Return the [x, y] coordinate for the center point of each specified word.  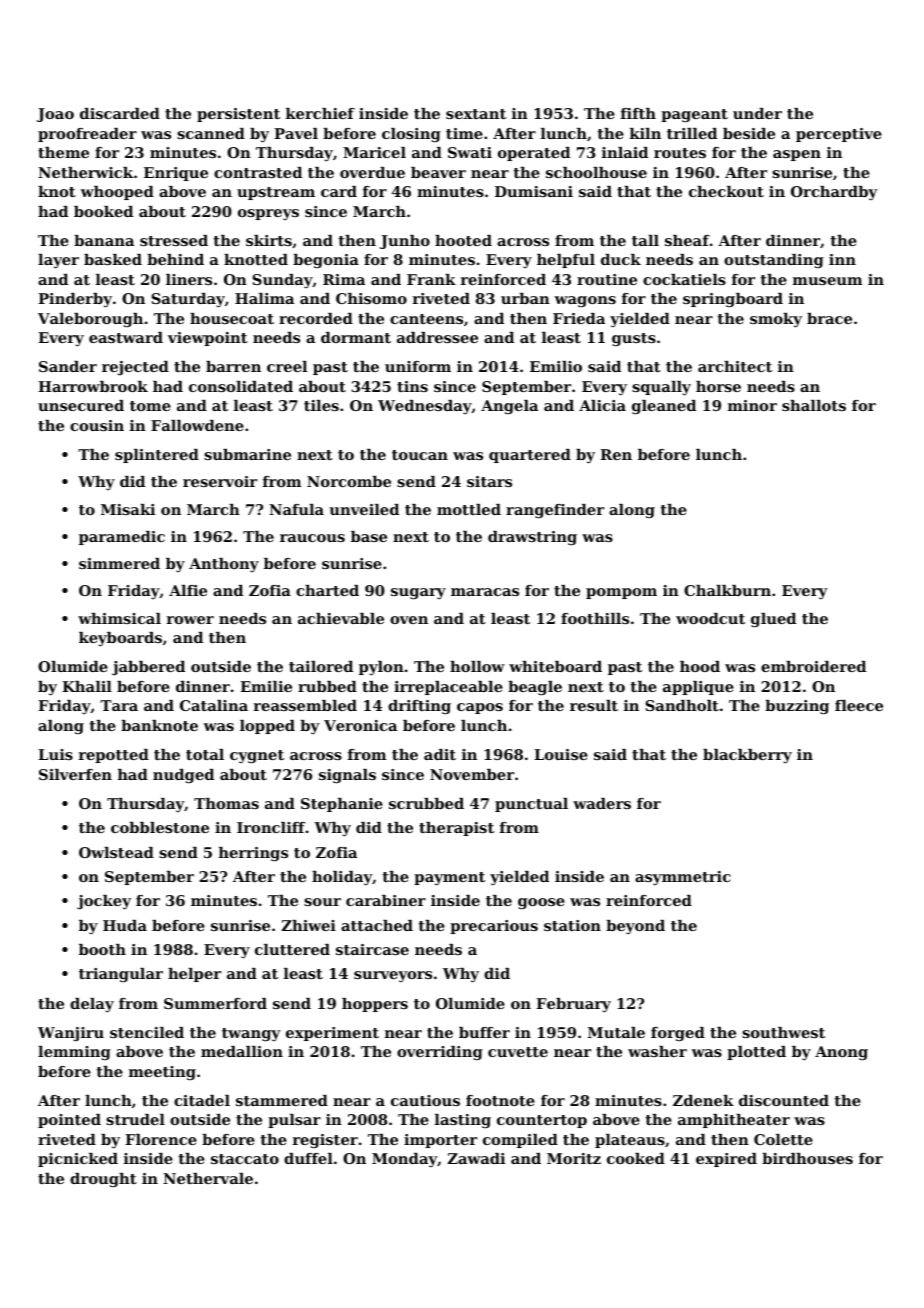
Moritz [574, 1158]
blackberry [747, 756]
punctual [531, 805]
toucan [420, 455]
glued [773, 620]
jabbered [148, 668]
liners [189, 279]
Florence [161, 1139]
